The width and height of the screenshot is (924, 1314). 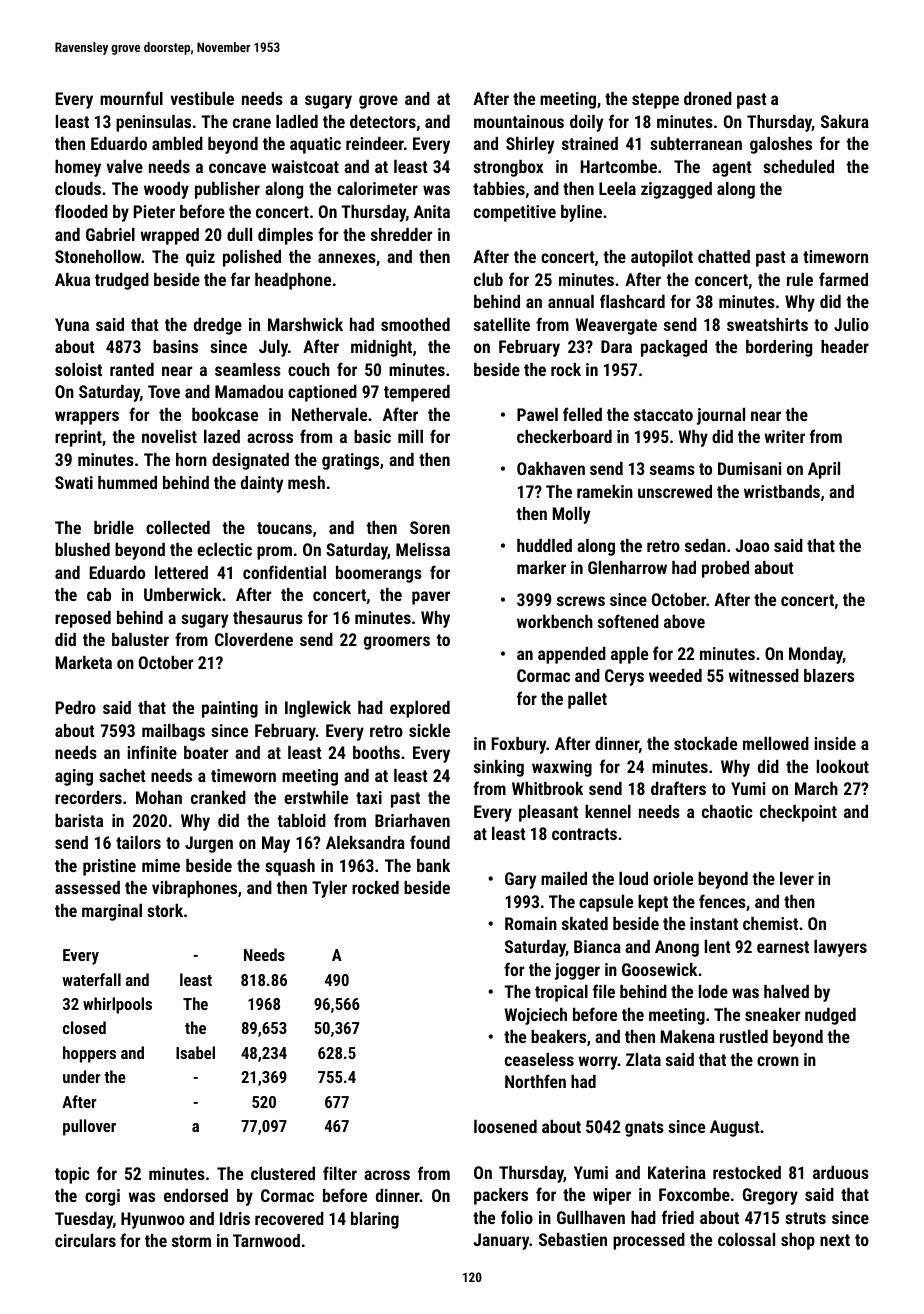 I want to click on ladled, so click(x=297, y=121).
